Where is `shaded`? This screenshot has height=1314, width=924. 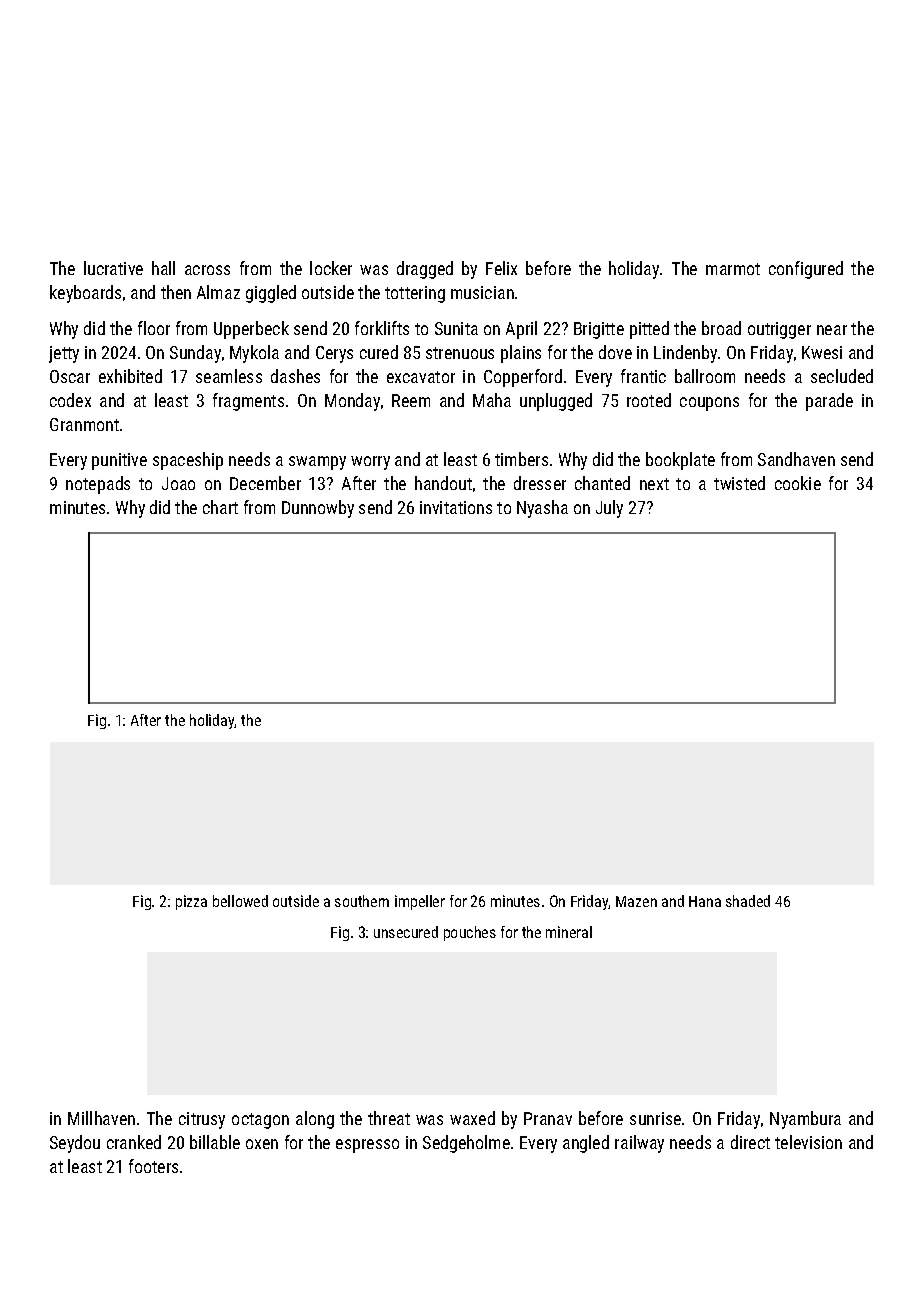
shaded is located at coordinates (748, 901).
